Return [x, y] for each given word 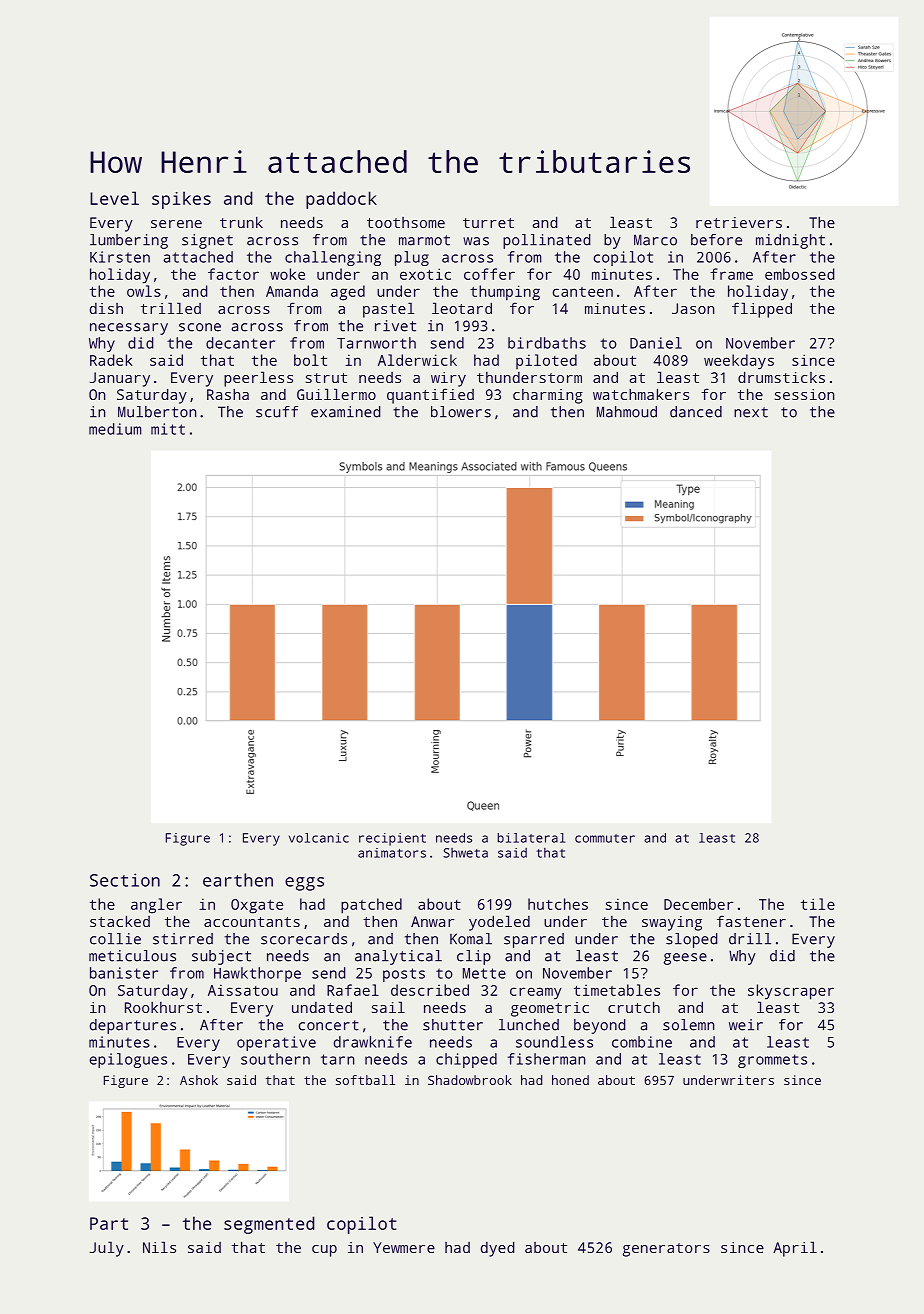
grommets [772, 1061]
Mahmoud [627, 412]
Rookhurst [163, 1007]
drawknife [373, 1042]
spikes [181, 200]
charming [548, 396]
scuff [277, 412]
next [751, 412]
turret [488, 223]
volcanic [319, 838]
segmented [269, 1225]
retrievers [739, 222]
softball [365, 1080]
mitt [168, 429]
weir [746, 1025]
